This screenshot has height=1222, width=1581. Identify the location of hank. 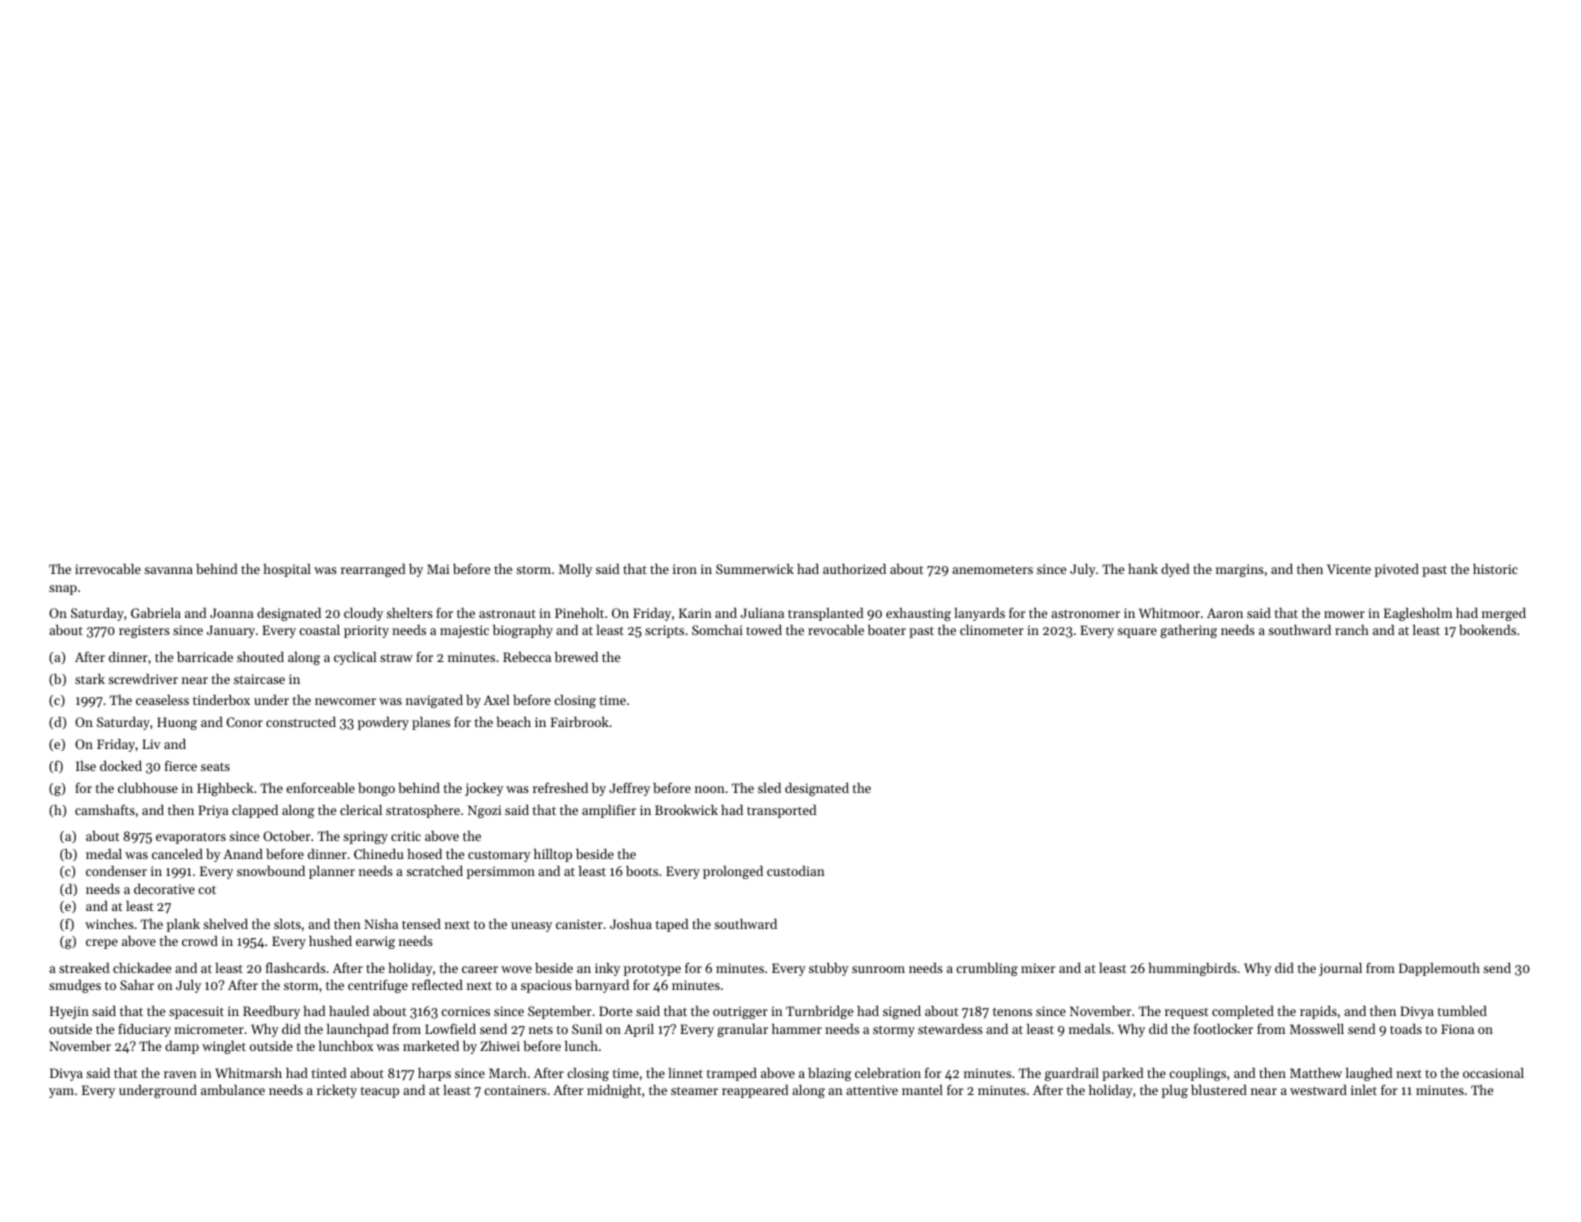
(1143, 569).
